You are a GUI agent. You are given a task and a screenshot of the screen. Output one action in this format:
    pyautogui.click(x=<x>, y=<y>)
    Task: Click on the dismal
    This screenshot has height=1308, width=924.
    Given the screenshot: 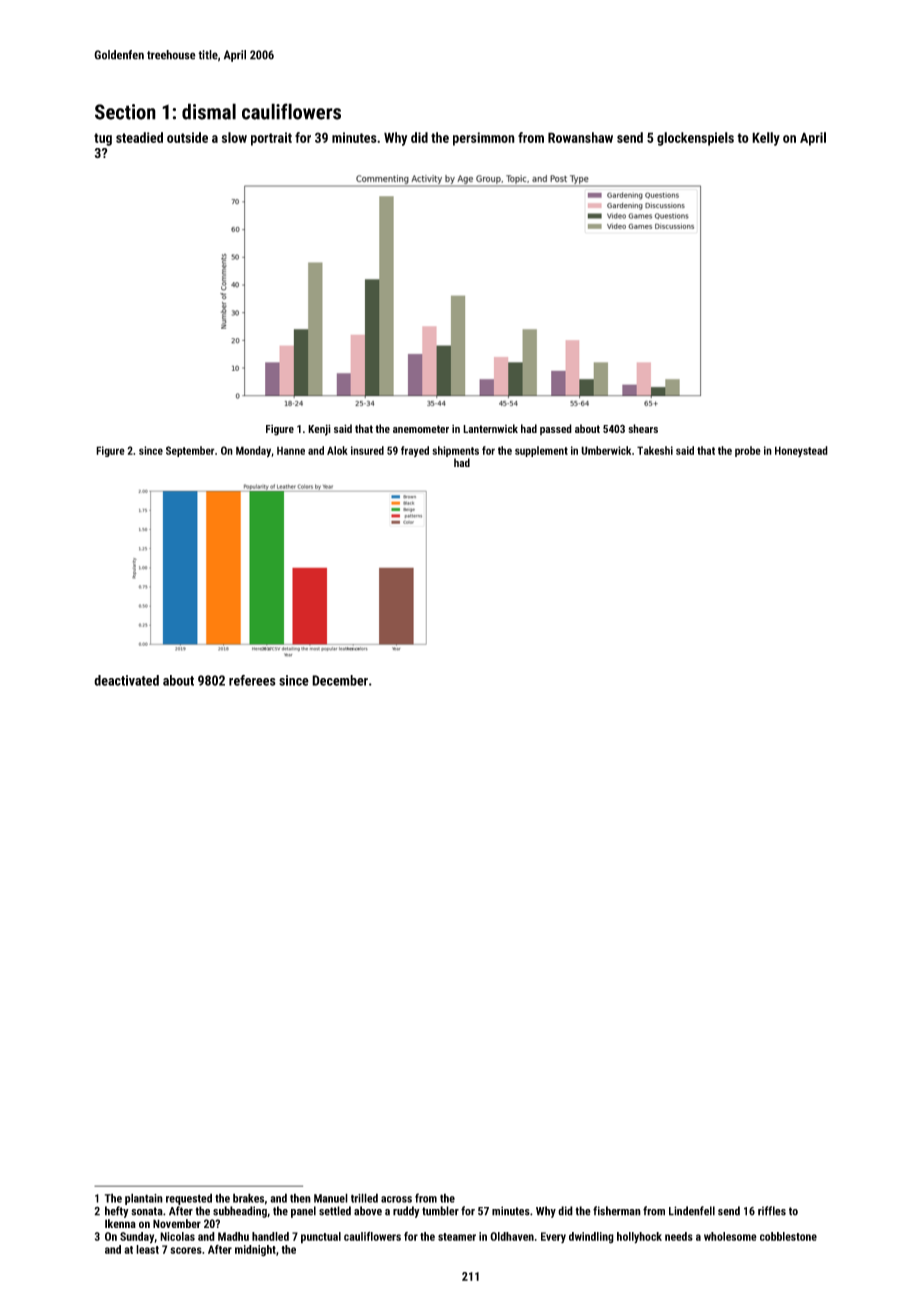 What is the action you would take?
    pyautogui.click(x=209, y=111)
